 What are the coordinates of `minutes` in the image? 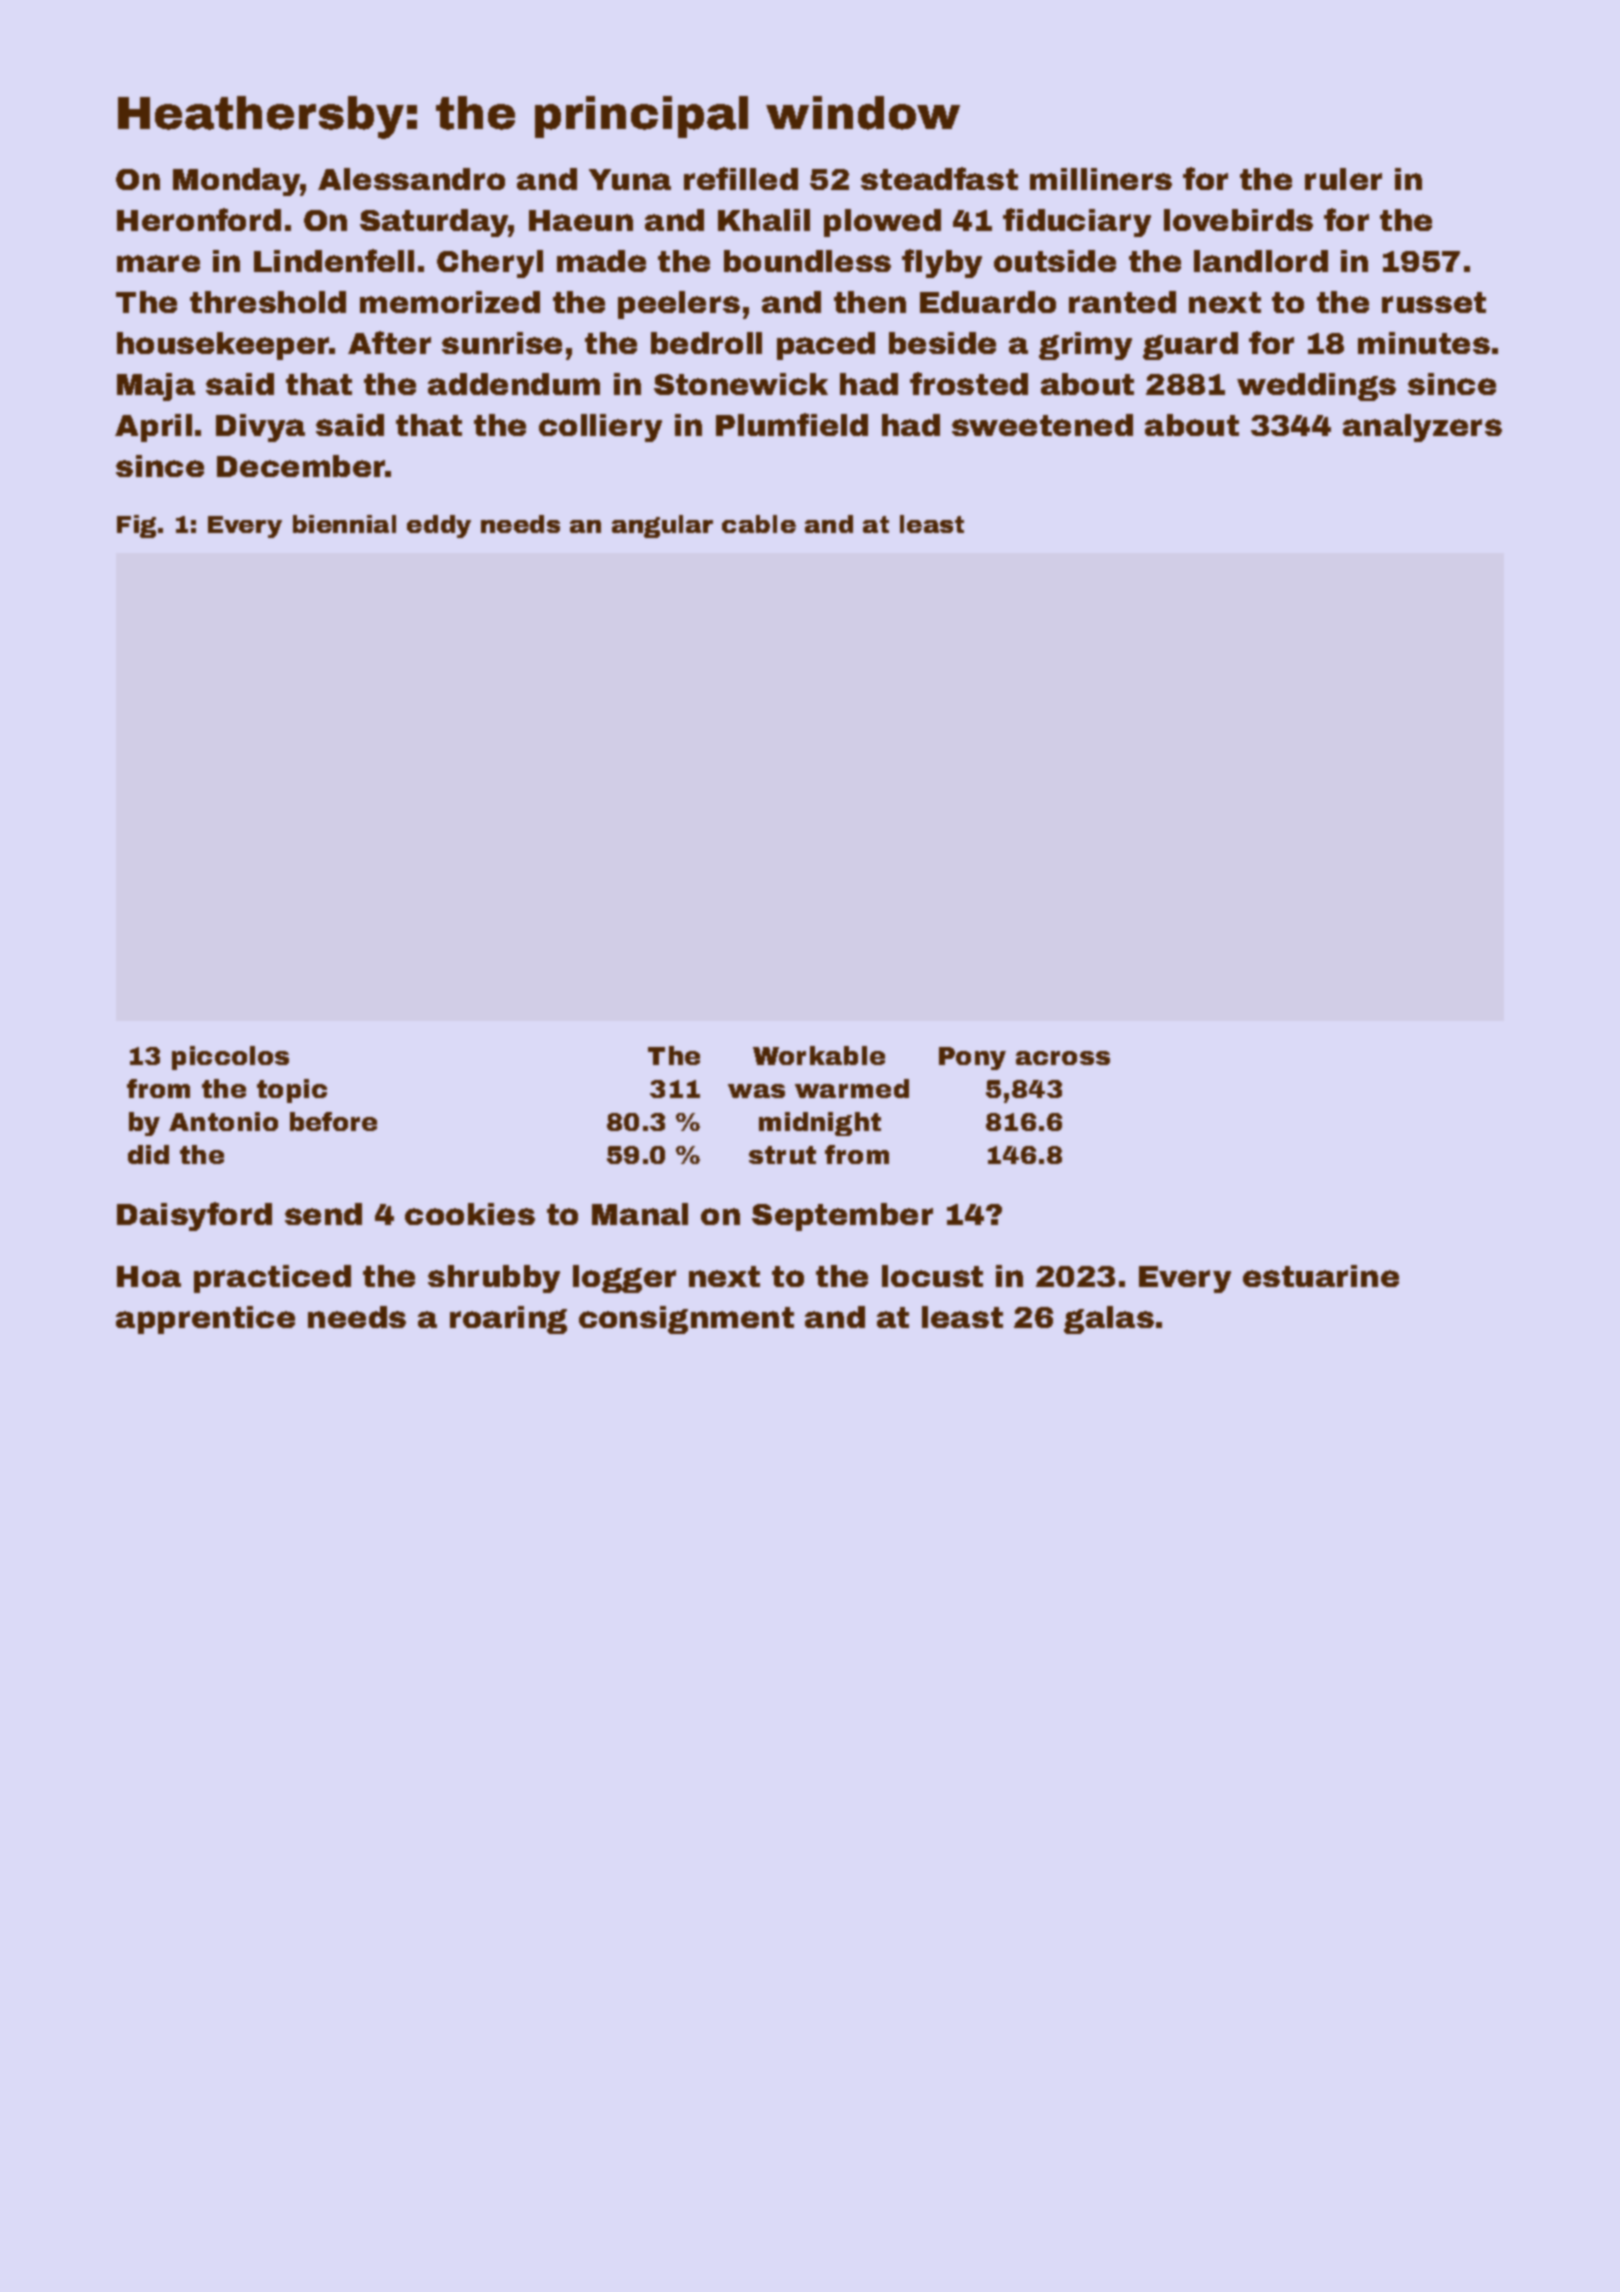 It's located at (1424, 343).
